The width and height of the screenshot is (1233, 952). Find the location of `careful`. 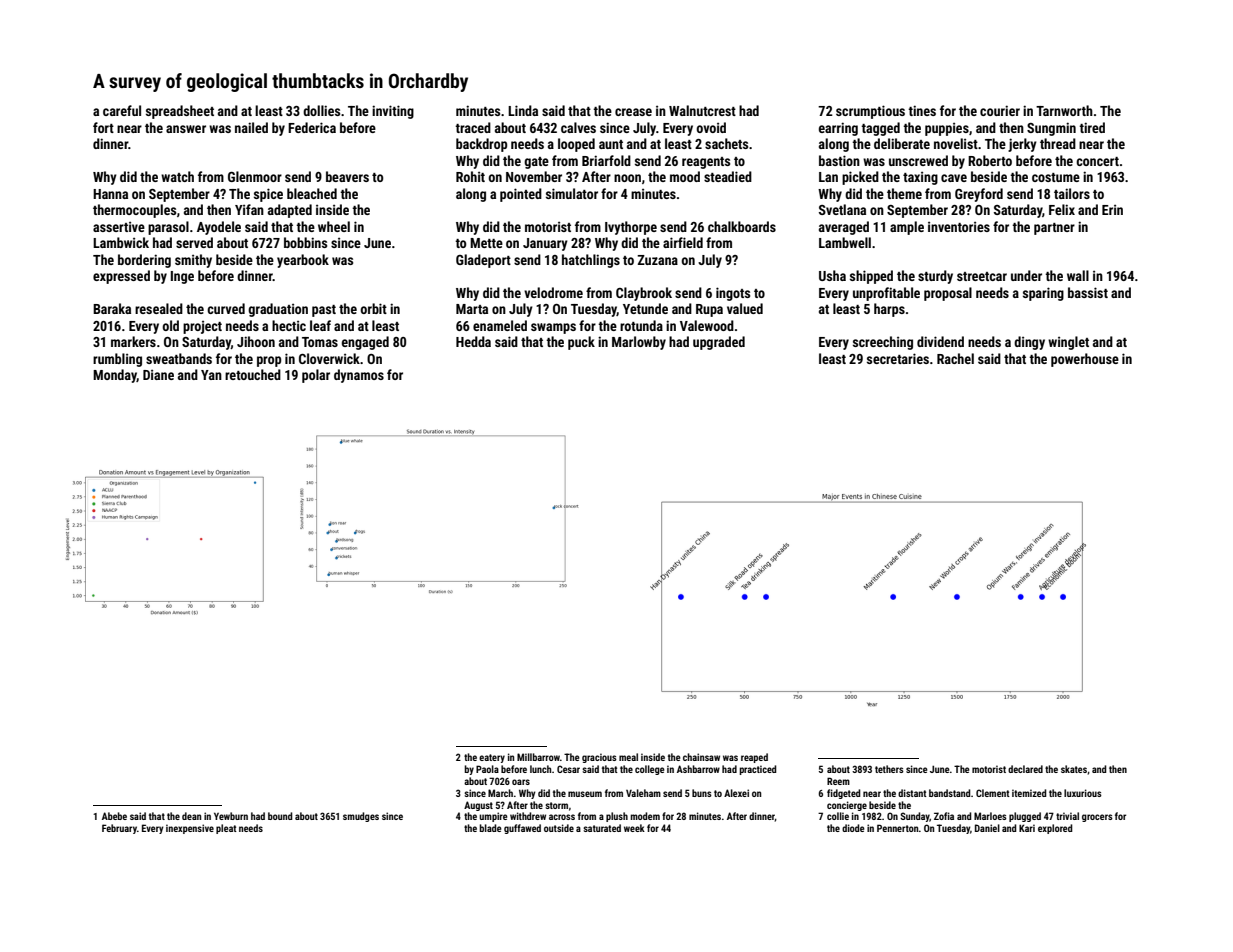

careful is located at coordinates (122, 110).
